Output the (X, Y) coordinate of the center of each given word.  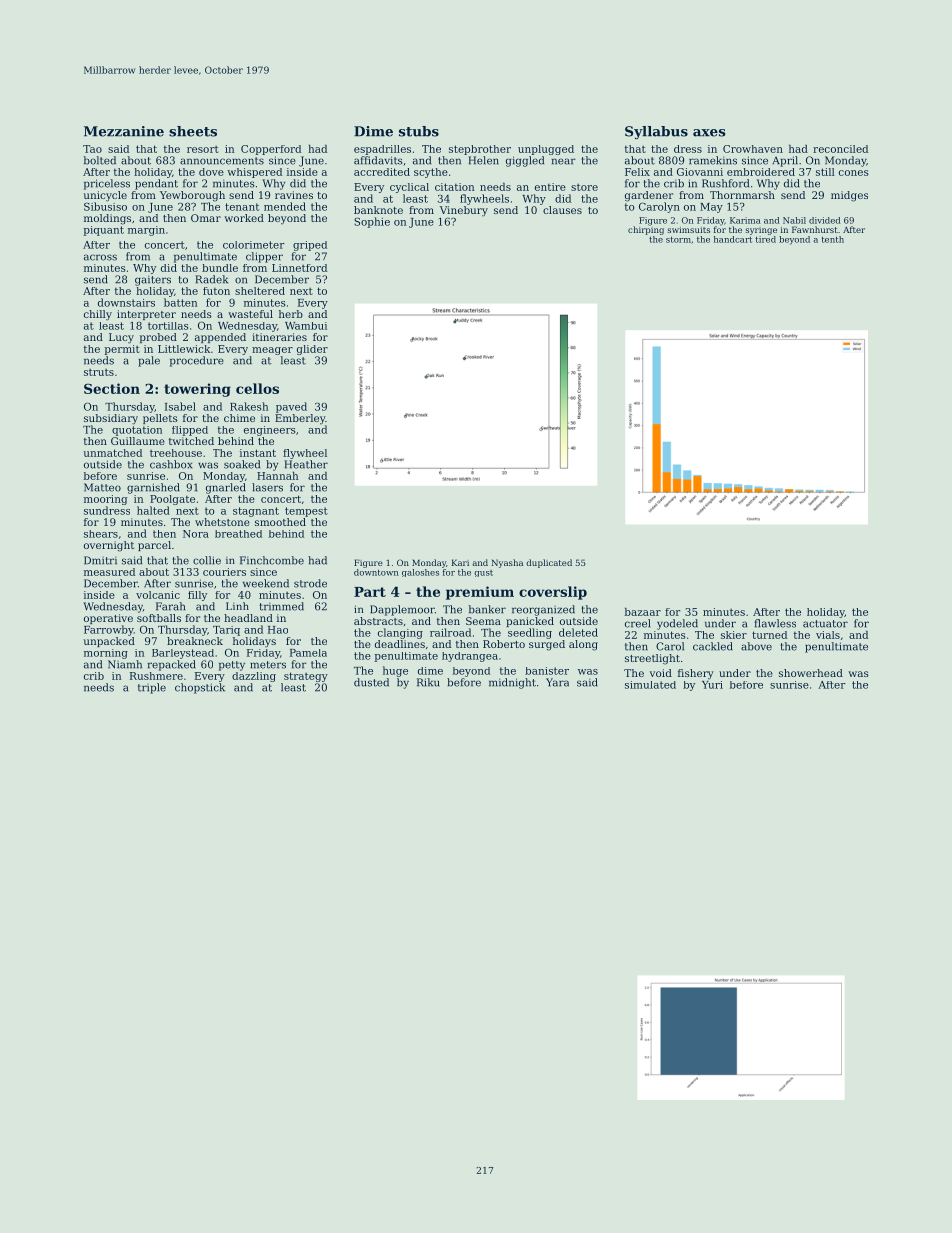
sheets (193, 131)
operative (108, 619)
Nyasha (507, 563)
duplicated (549, 563)
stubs (419, 131)
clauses (562, 210)
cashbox (171, 464)
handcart (733, 239)
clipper (264, 257)
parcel (154, 546)
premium (480, 593)
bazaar (643, 612)
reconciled (840, 149)
